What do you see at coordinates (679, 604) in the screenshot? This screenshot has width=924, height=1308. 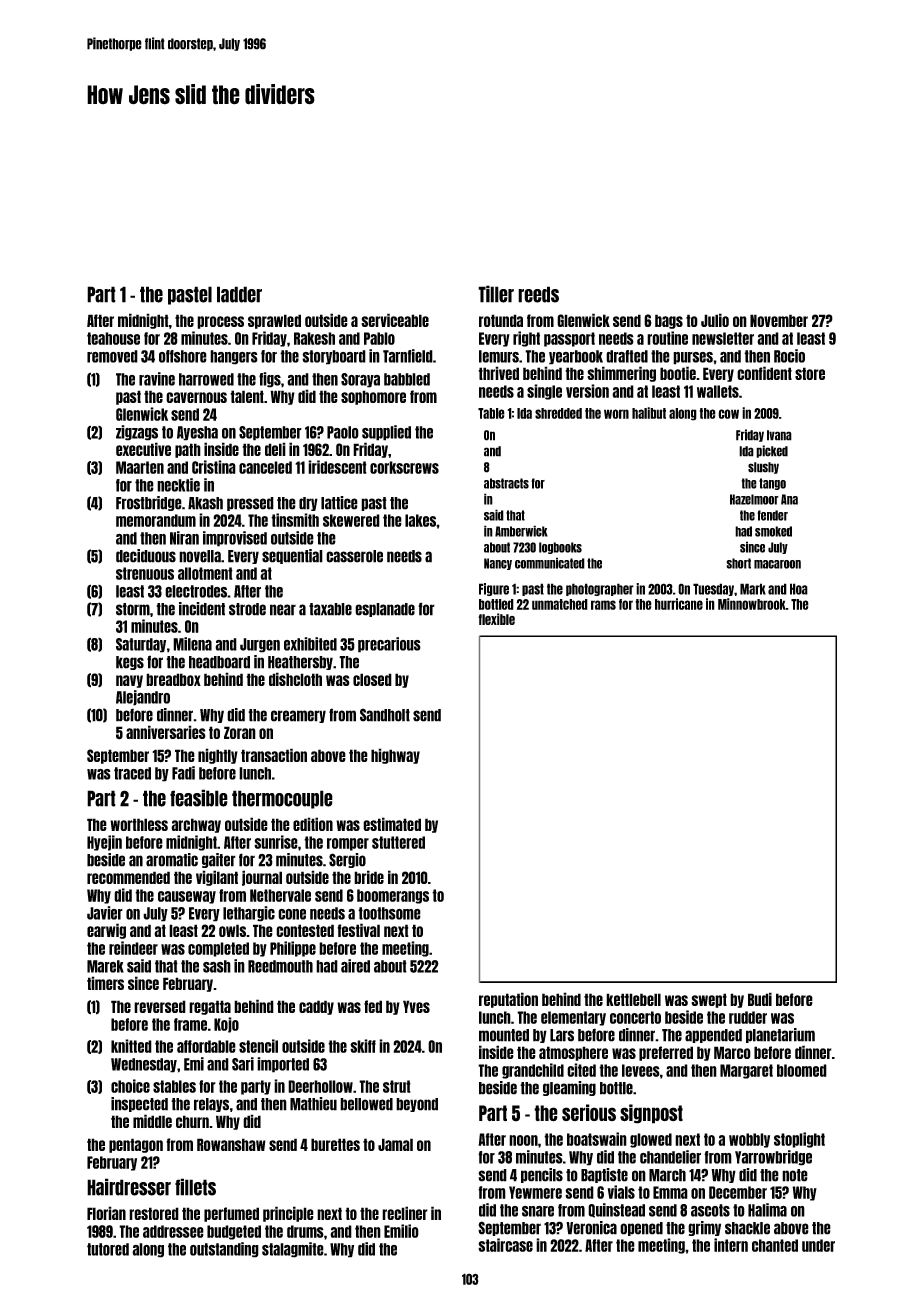 I see `hurricane` at bounding box center [679, 604].
